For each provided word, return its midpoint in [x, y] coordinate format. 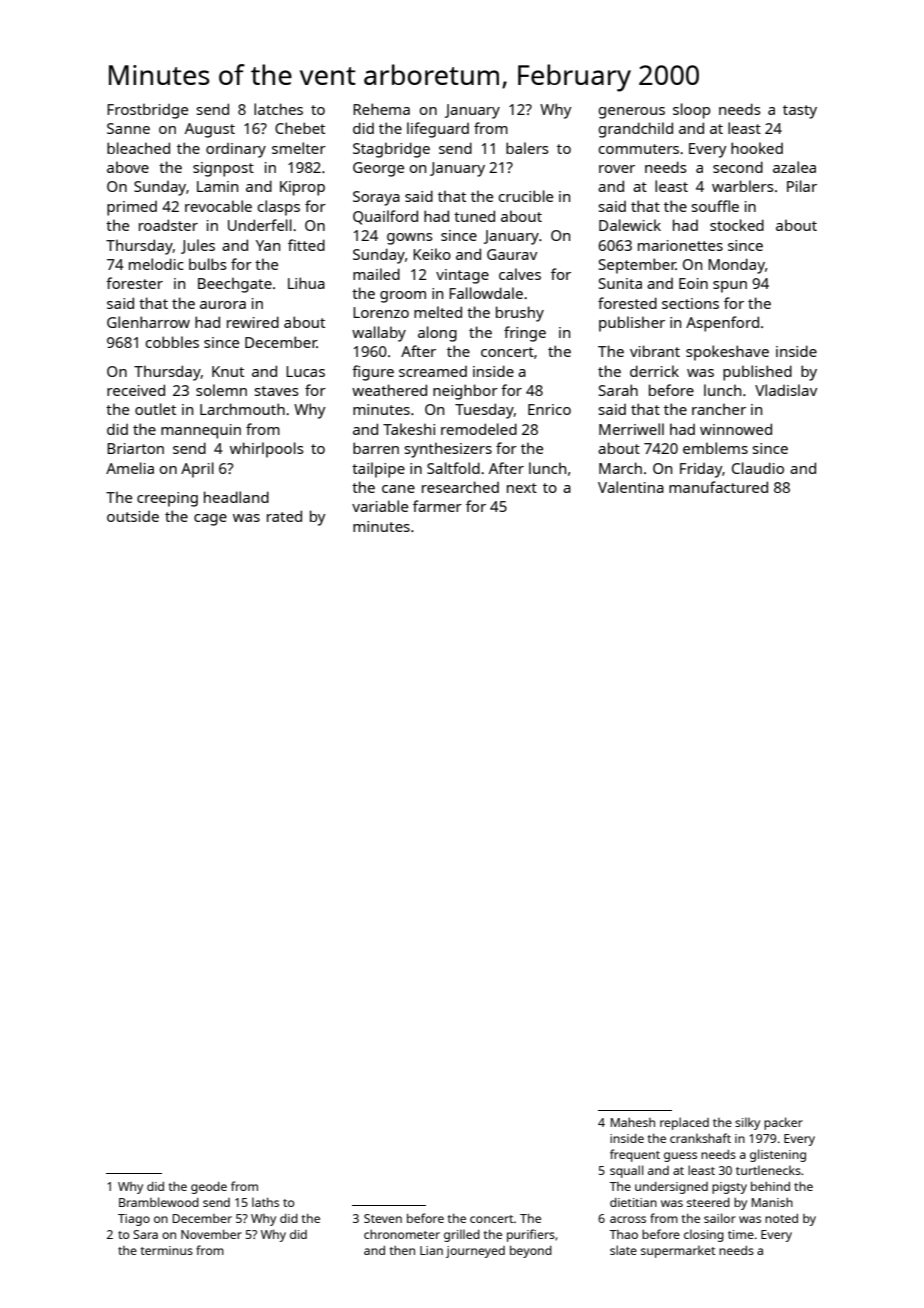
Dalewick [630, 225]
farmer [437, 506]
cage [210, 520]
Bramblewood [159, 1202]
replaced [684, 1123]
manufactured [718, 487]
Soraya [376, 198]
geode [209, 1188]
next [522, 488]
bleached [138, 148]
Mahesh [633, 1122]
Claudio [758, 468]
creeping [167, 499]
